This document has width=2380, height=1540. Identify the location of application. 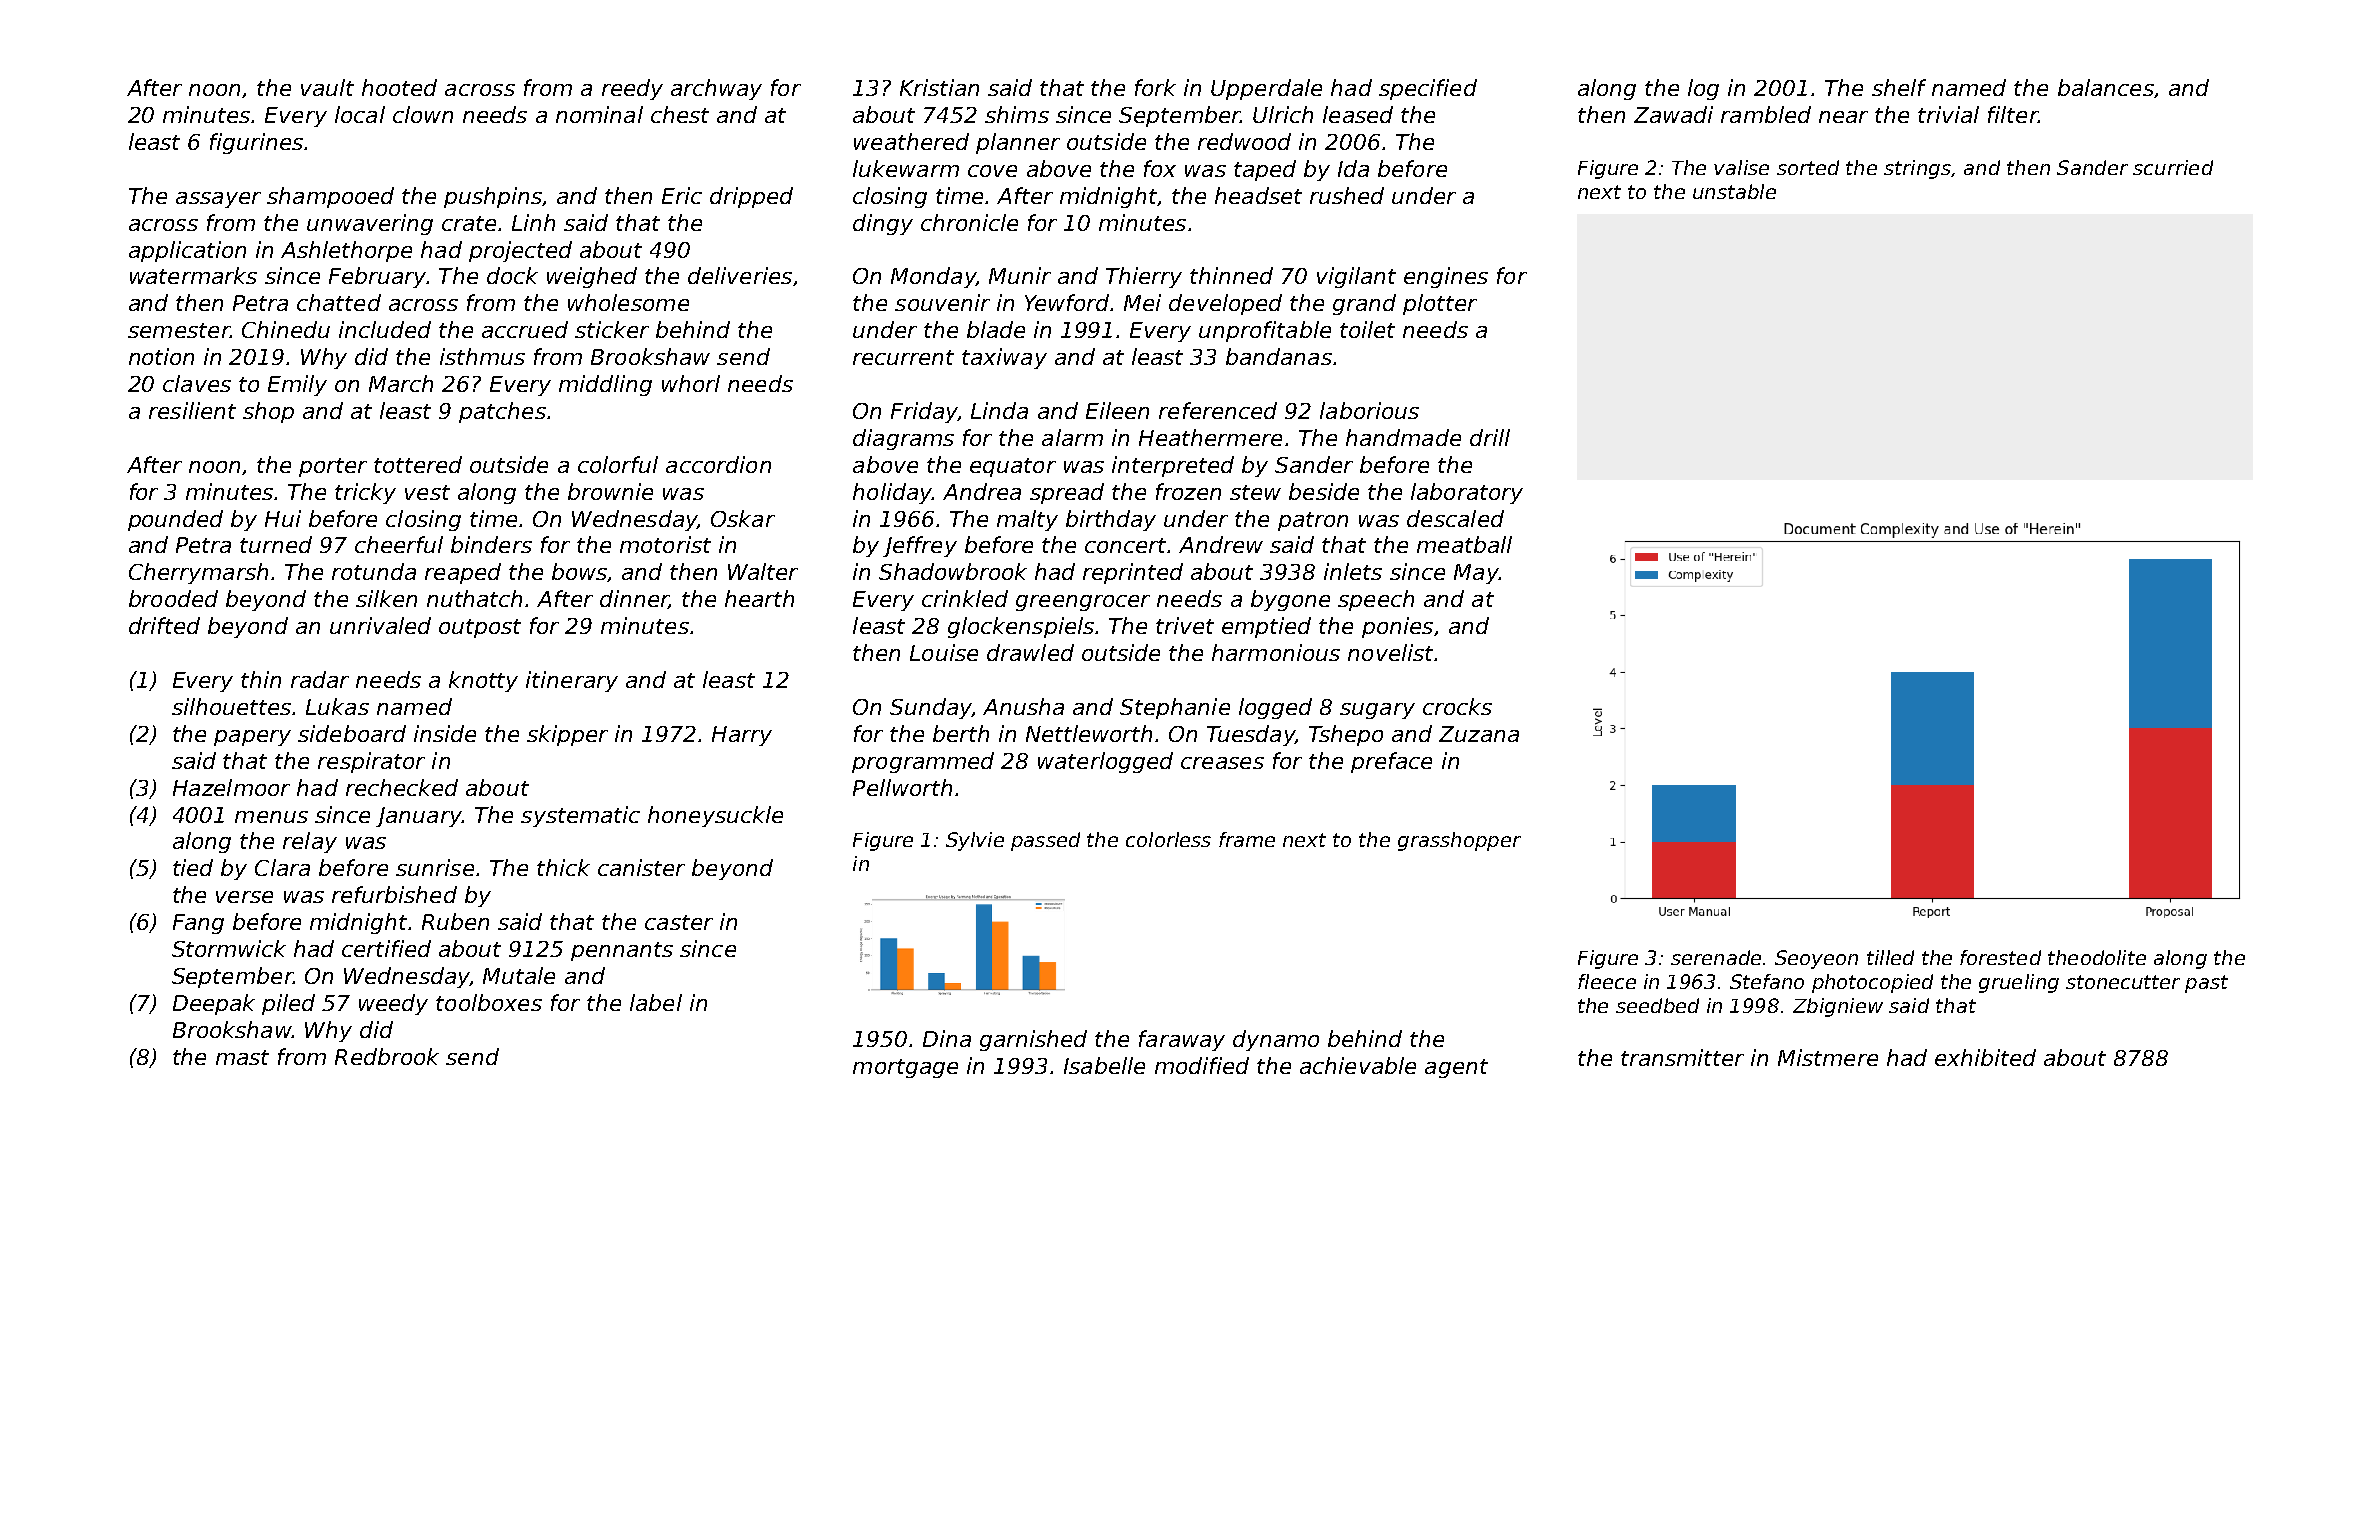
(187, 251).
